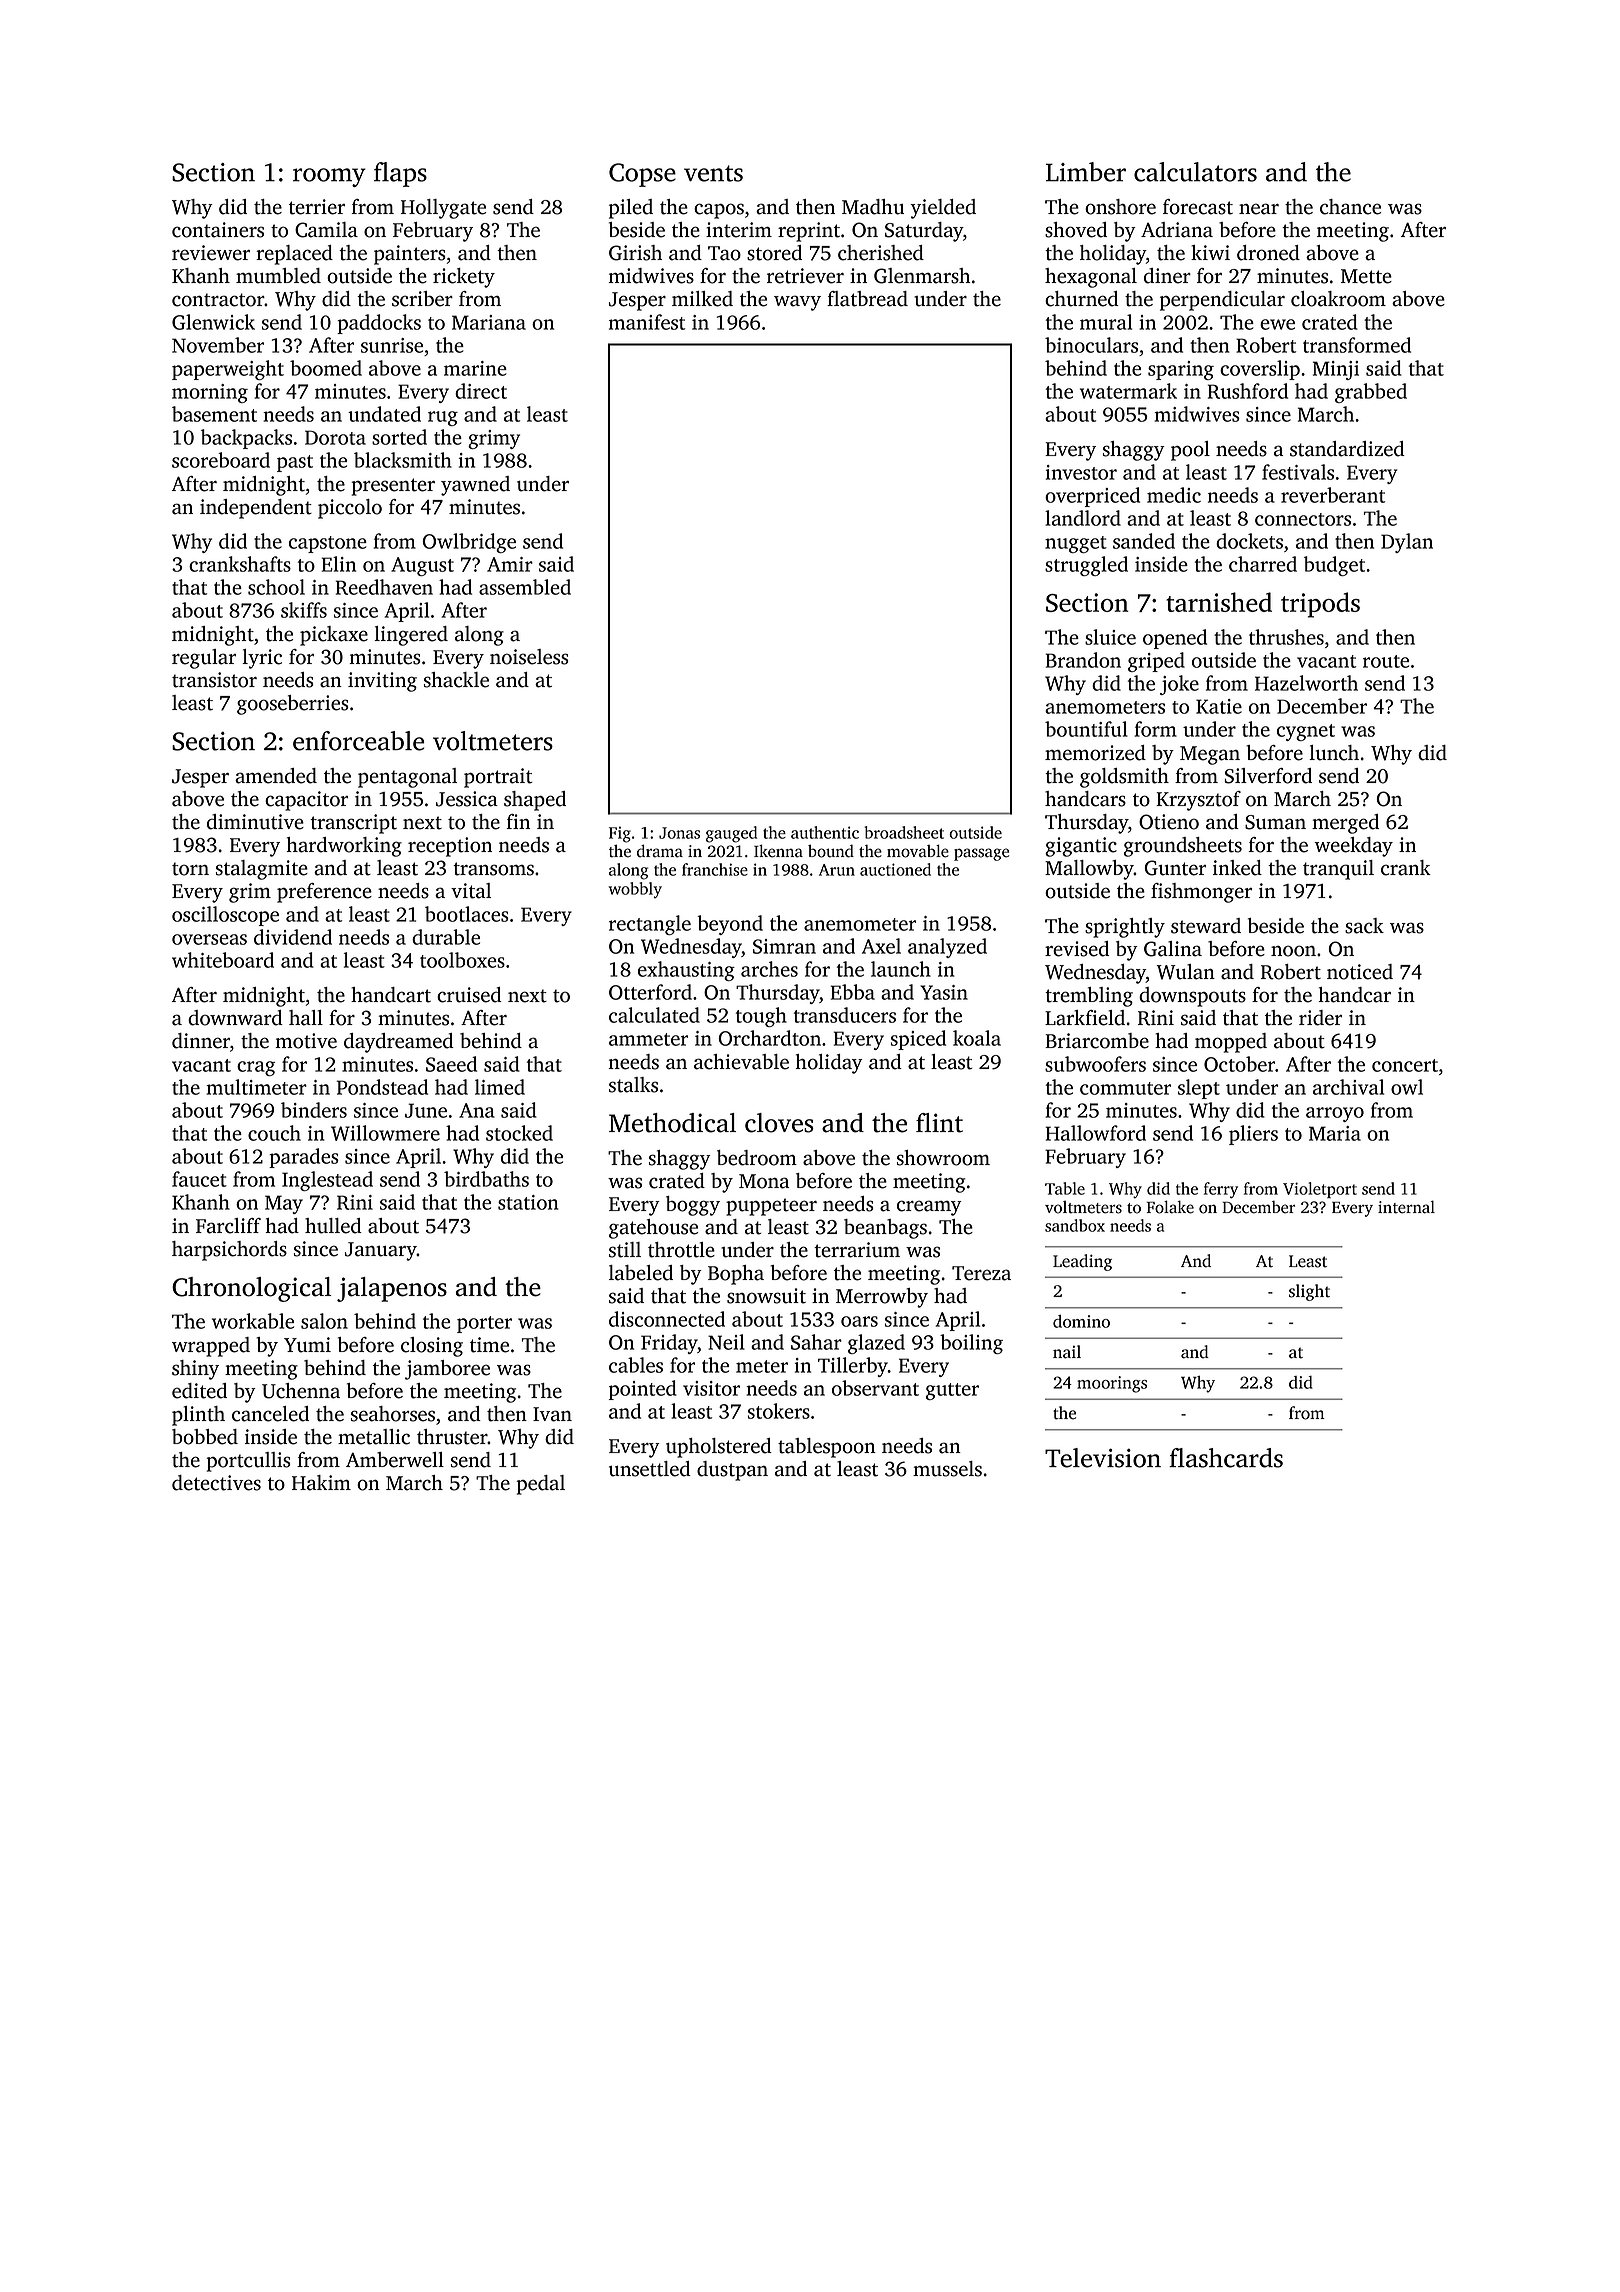  Describe the element at coordinates (650, 1469) in the document. I see `unsettled` at that location.
